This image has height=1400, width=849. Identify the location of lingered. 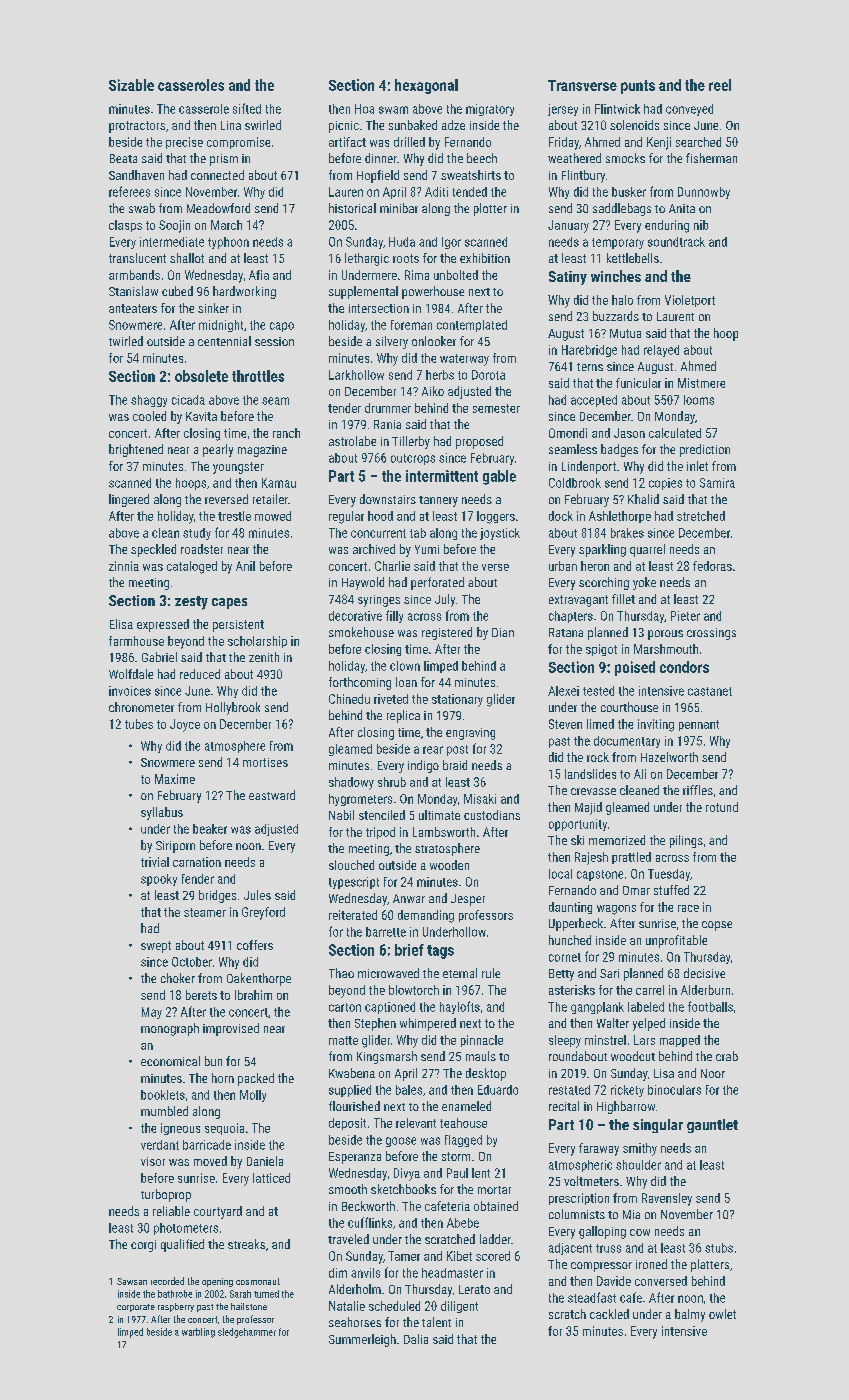
(129, 500).
